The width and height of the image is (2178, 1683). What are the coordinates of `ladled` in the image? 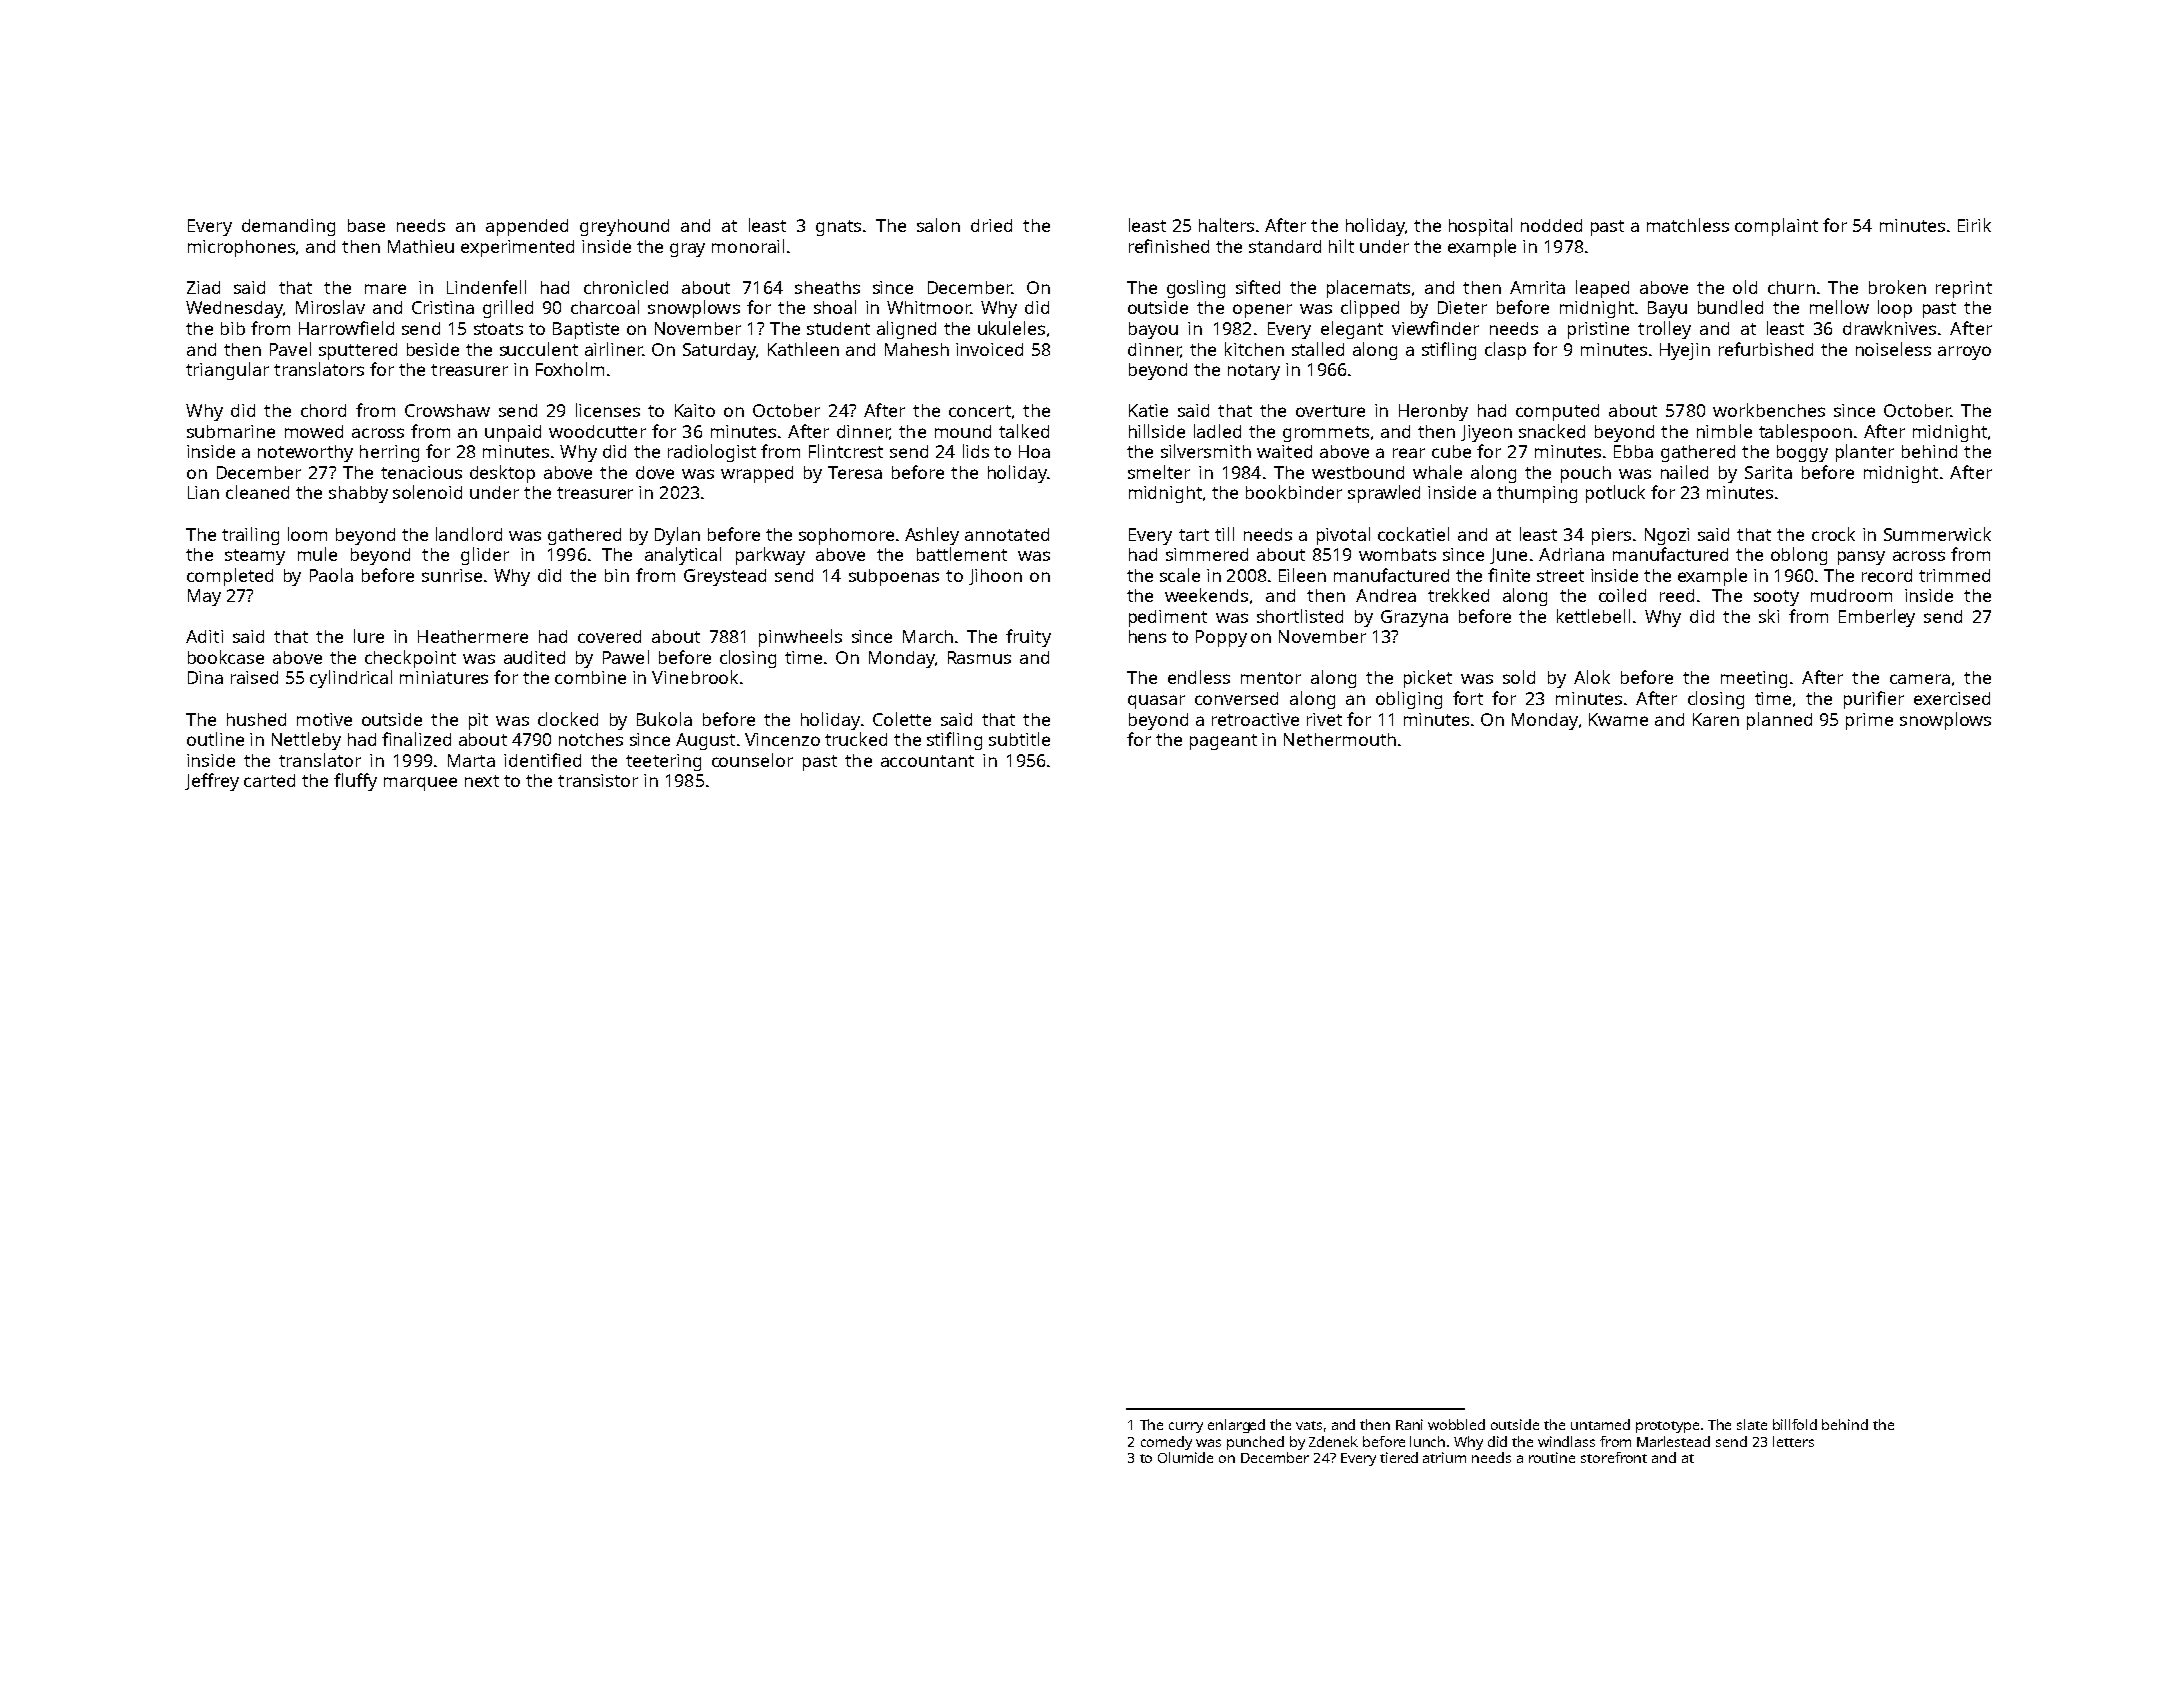 It's located at (1217, 431).
